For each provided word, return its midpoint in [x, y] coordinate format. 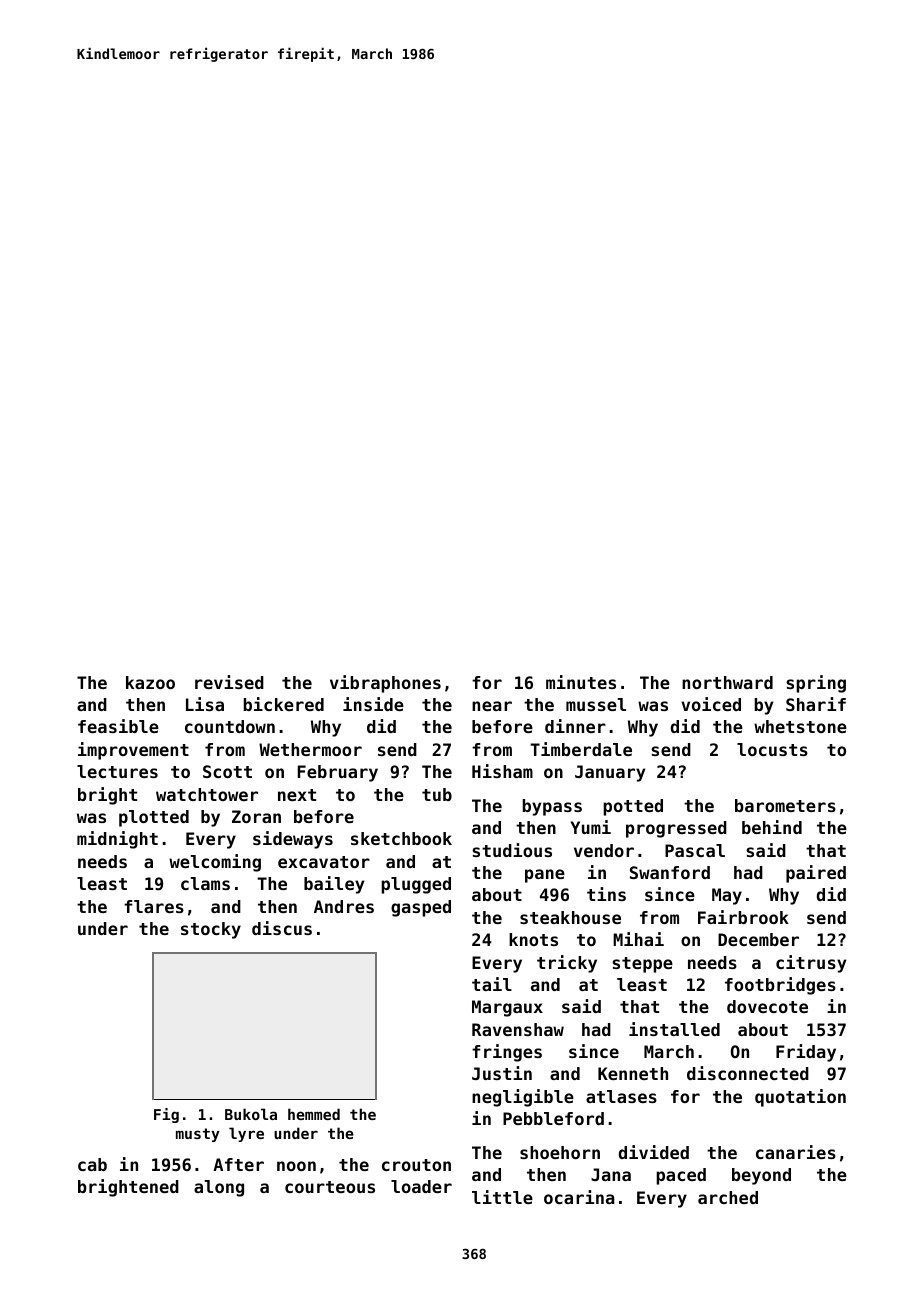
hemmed [314, 1114]
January [610, 773]
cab [92, 1164]
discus [282, 928]
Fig [166, 1115]
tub [437, 794]
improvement [133, 751]
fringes [507, 1053]
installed [674, 1029]
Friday [806, 1053]
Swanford [670, 872]
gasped [421, 908]
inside [373, 704]
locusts [772, 749]
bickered [283, 704]
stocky [211, 930]
